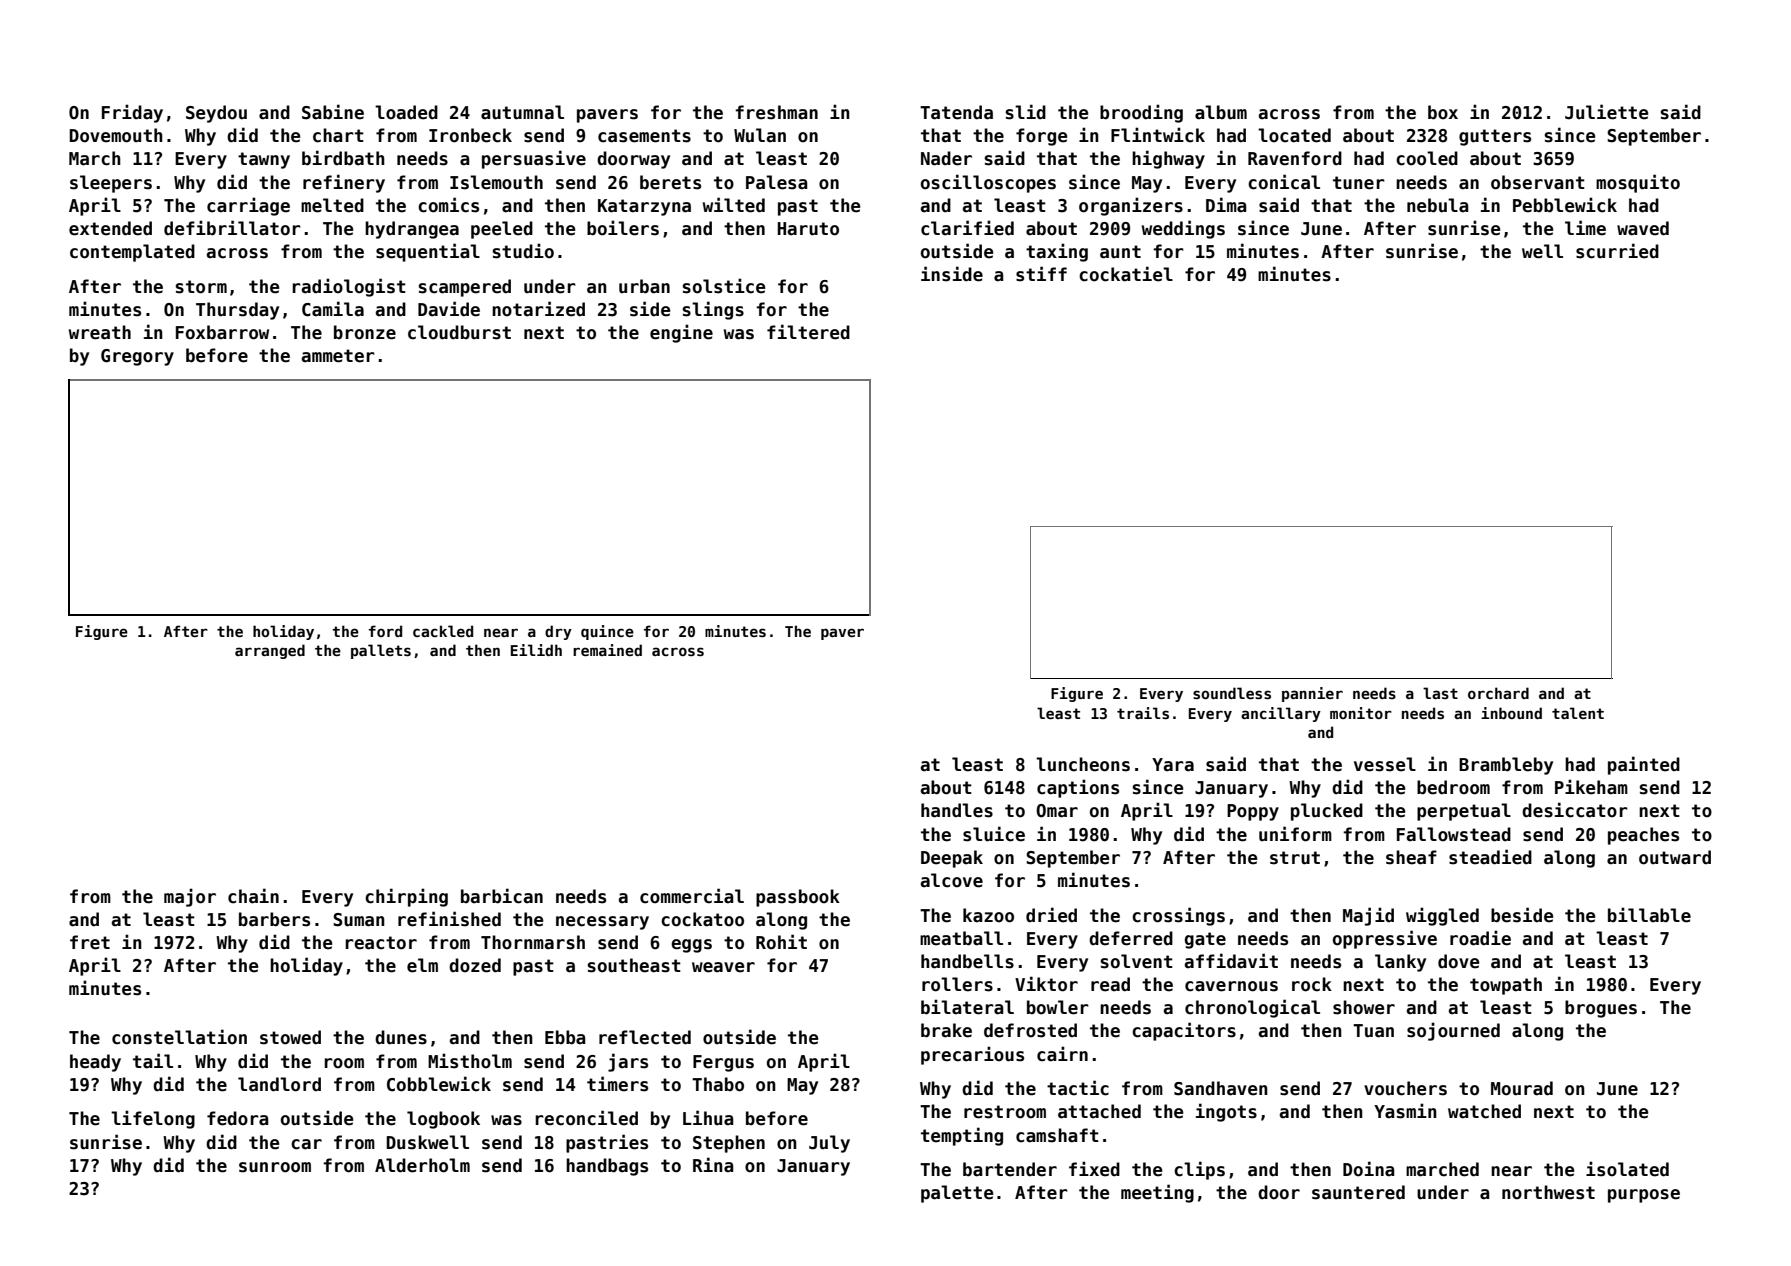 This image has width=1791, height=1266. Describe the element at coordinates (607, 632) in the image. I see `quince` at that location.
